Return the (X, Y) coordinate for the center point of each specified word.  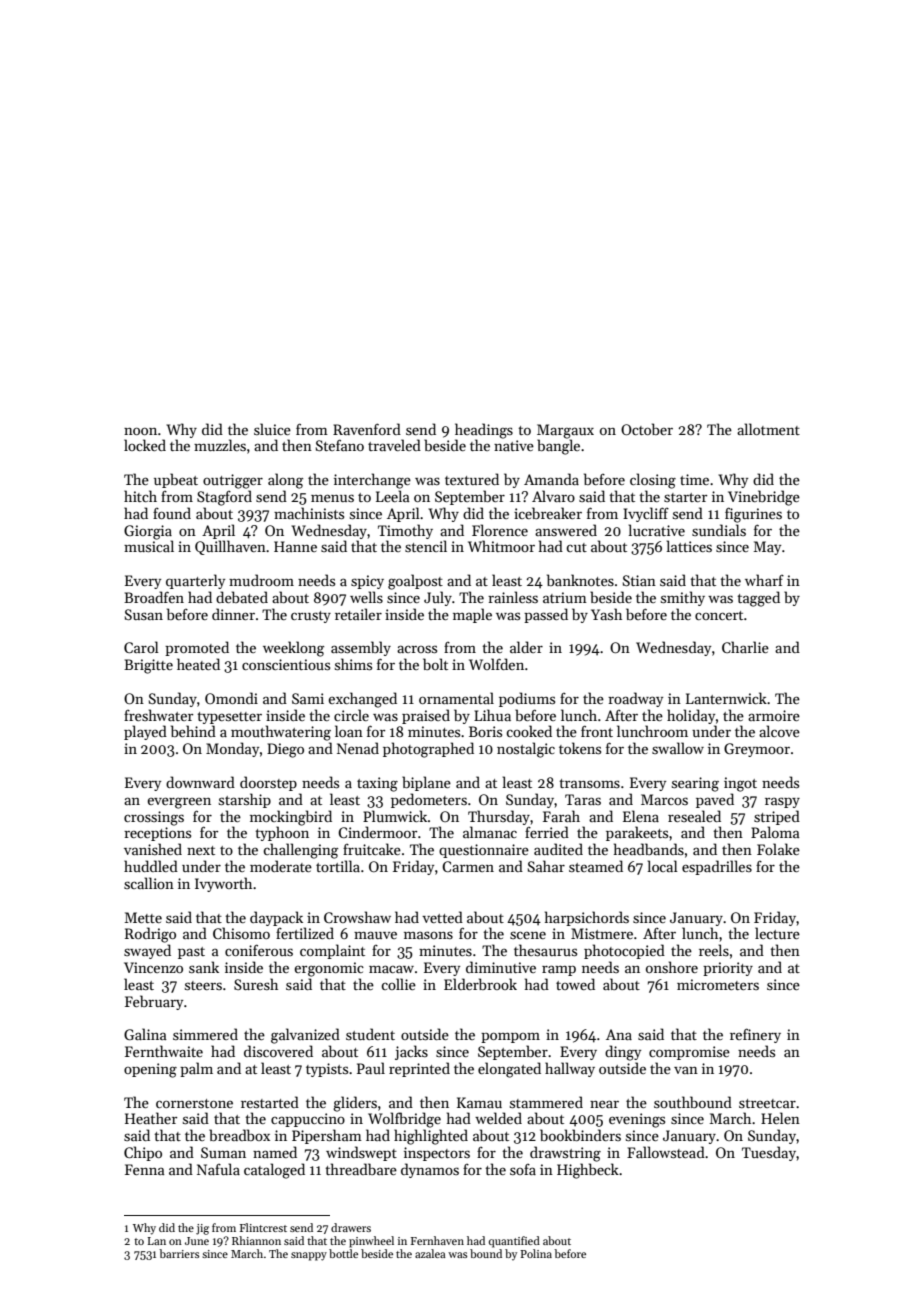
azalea (430, 1253)
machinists (309, 513)
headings (484, 431)
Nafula (218, 1169)
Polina (536, 1253)
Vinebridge (764, 498)
